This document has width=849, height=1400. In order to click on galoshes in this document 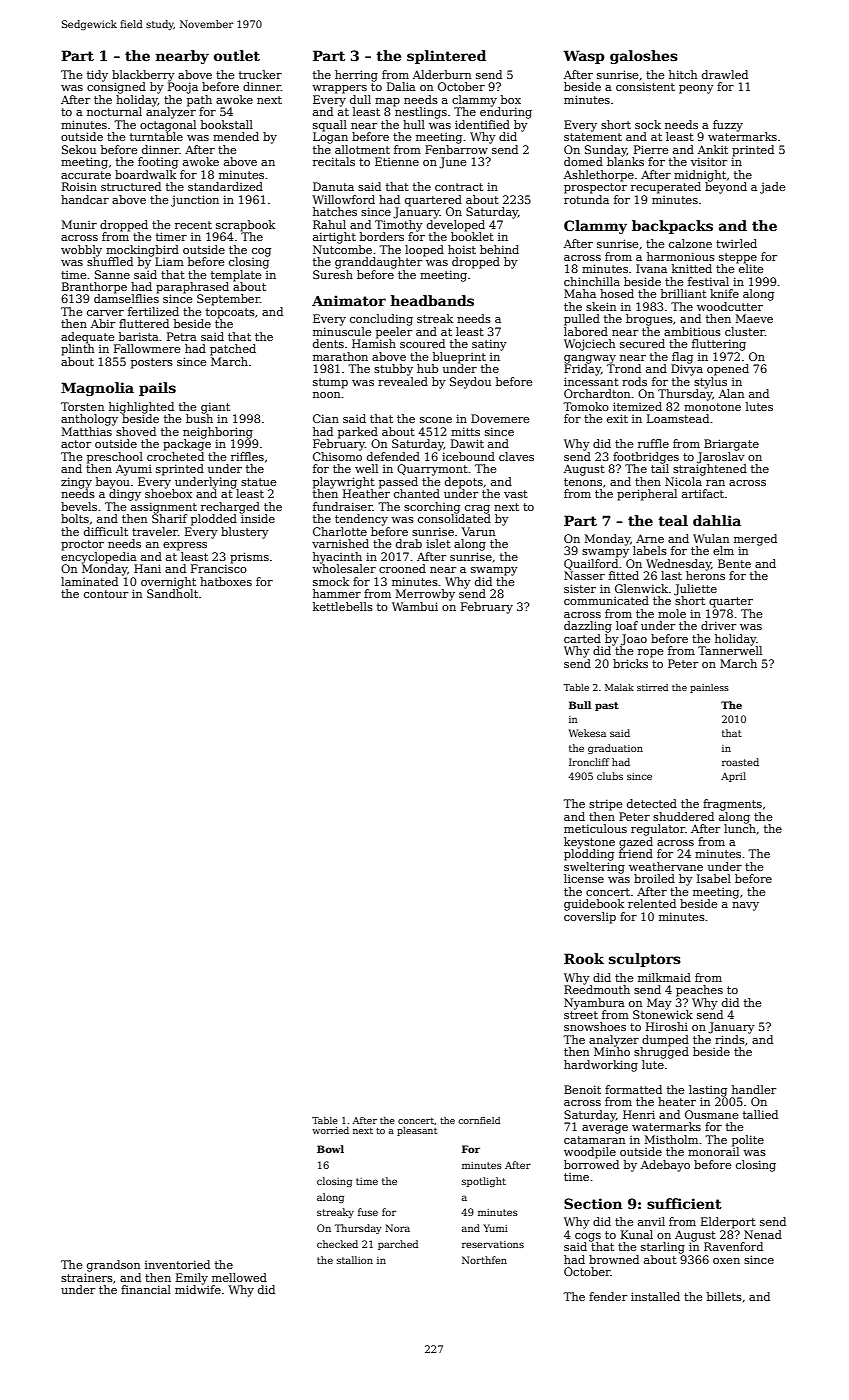, I will do `click(644, 57)`.
